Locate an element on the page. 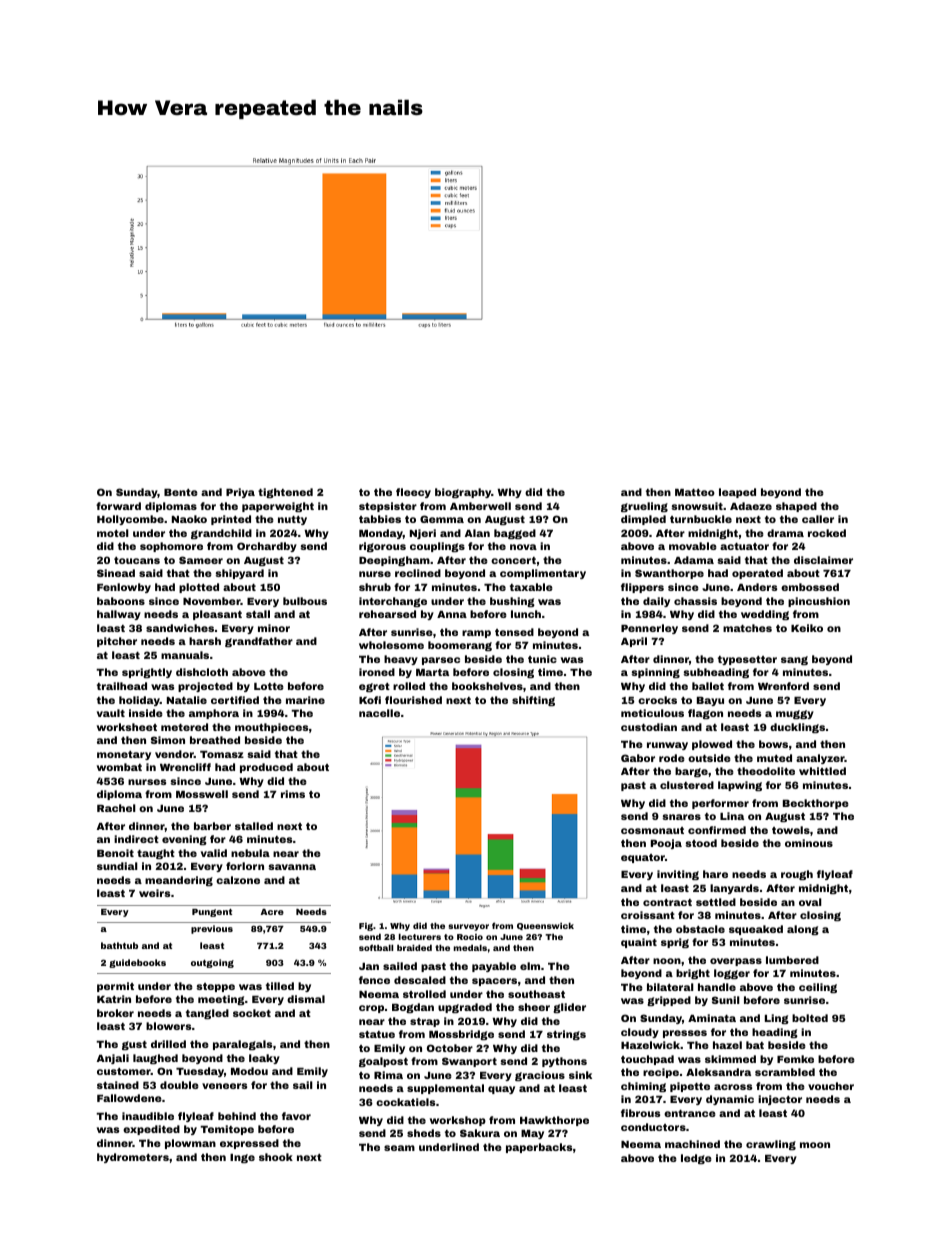  custodian is located at coordinates (649, 727).
